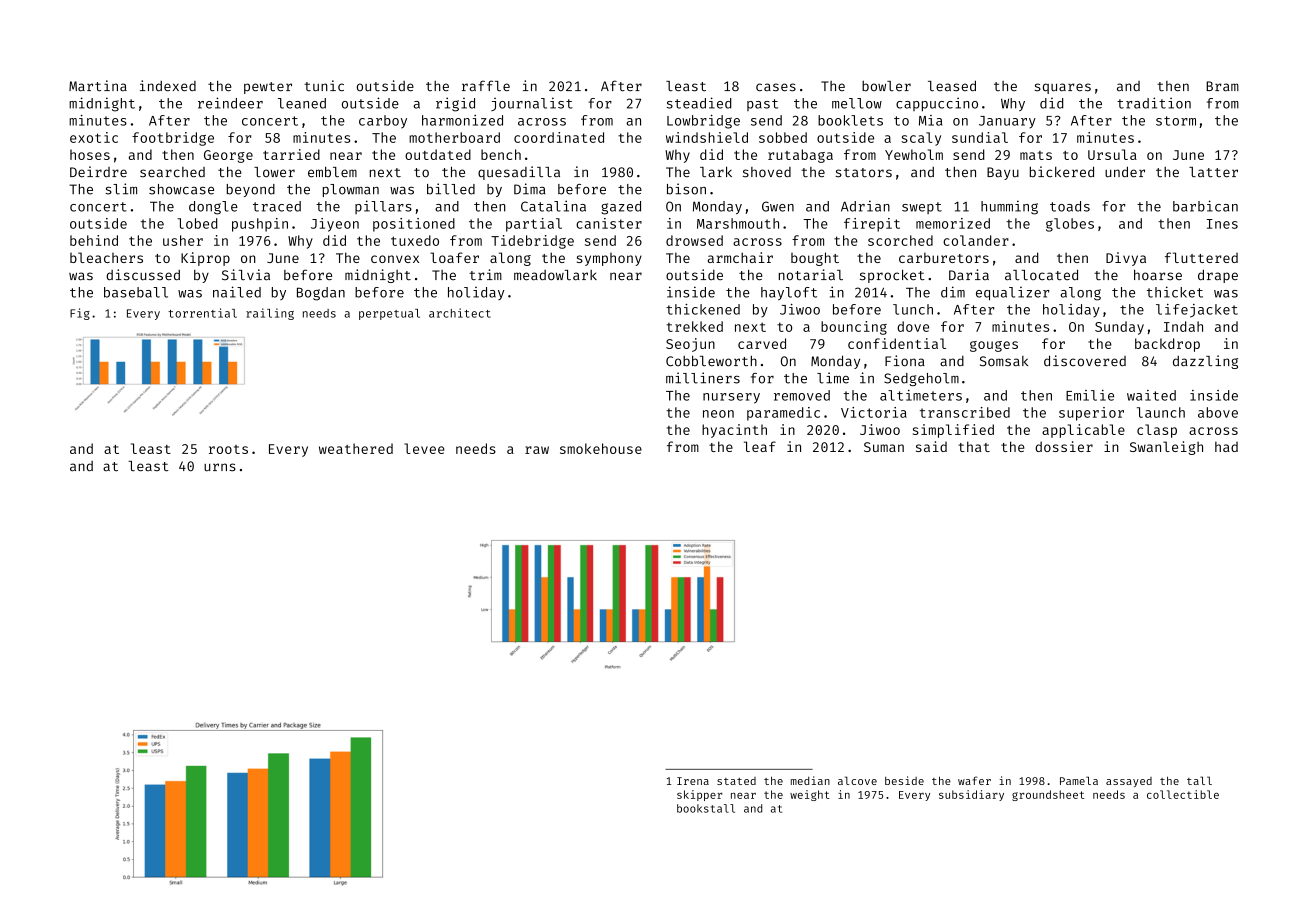  What do you see at coordinates (974, 780) in the page?
I see `wafer` at bounding box center [974, 780].
